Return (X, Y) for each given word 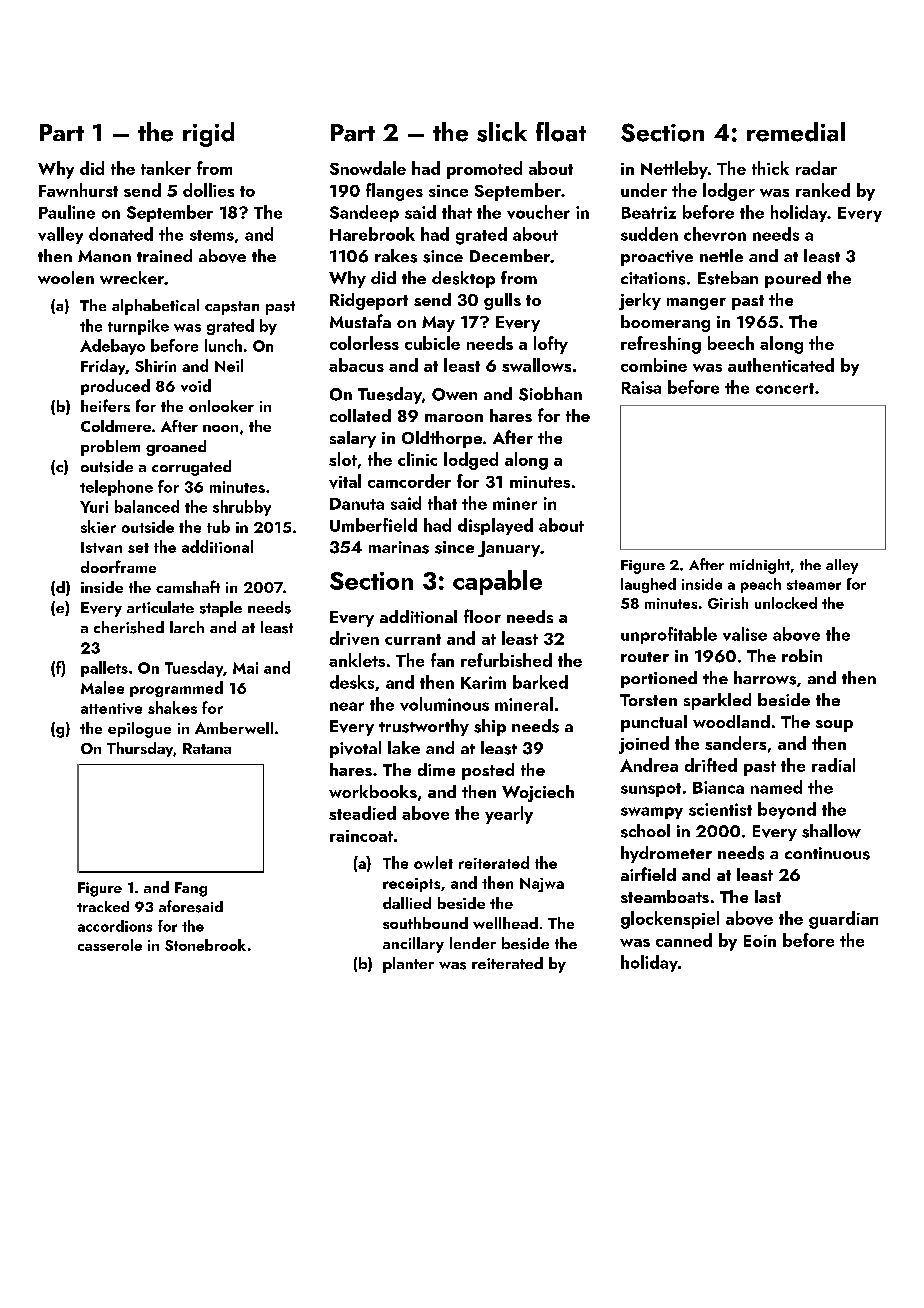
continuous (827, 853)
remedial (796, 132)
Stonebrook (205, 945)
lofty (551, 345)
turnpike (138, 327)
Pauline (67, 212)
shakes (172, 707)
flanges (394, 192)
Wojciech (538, 793)
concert (785, 388)
